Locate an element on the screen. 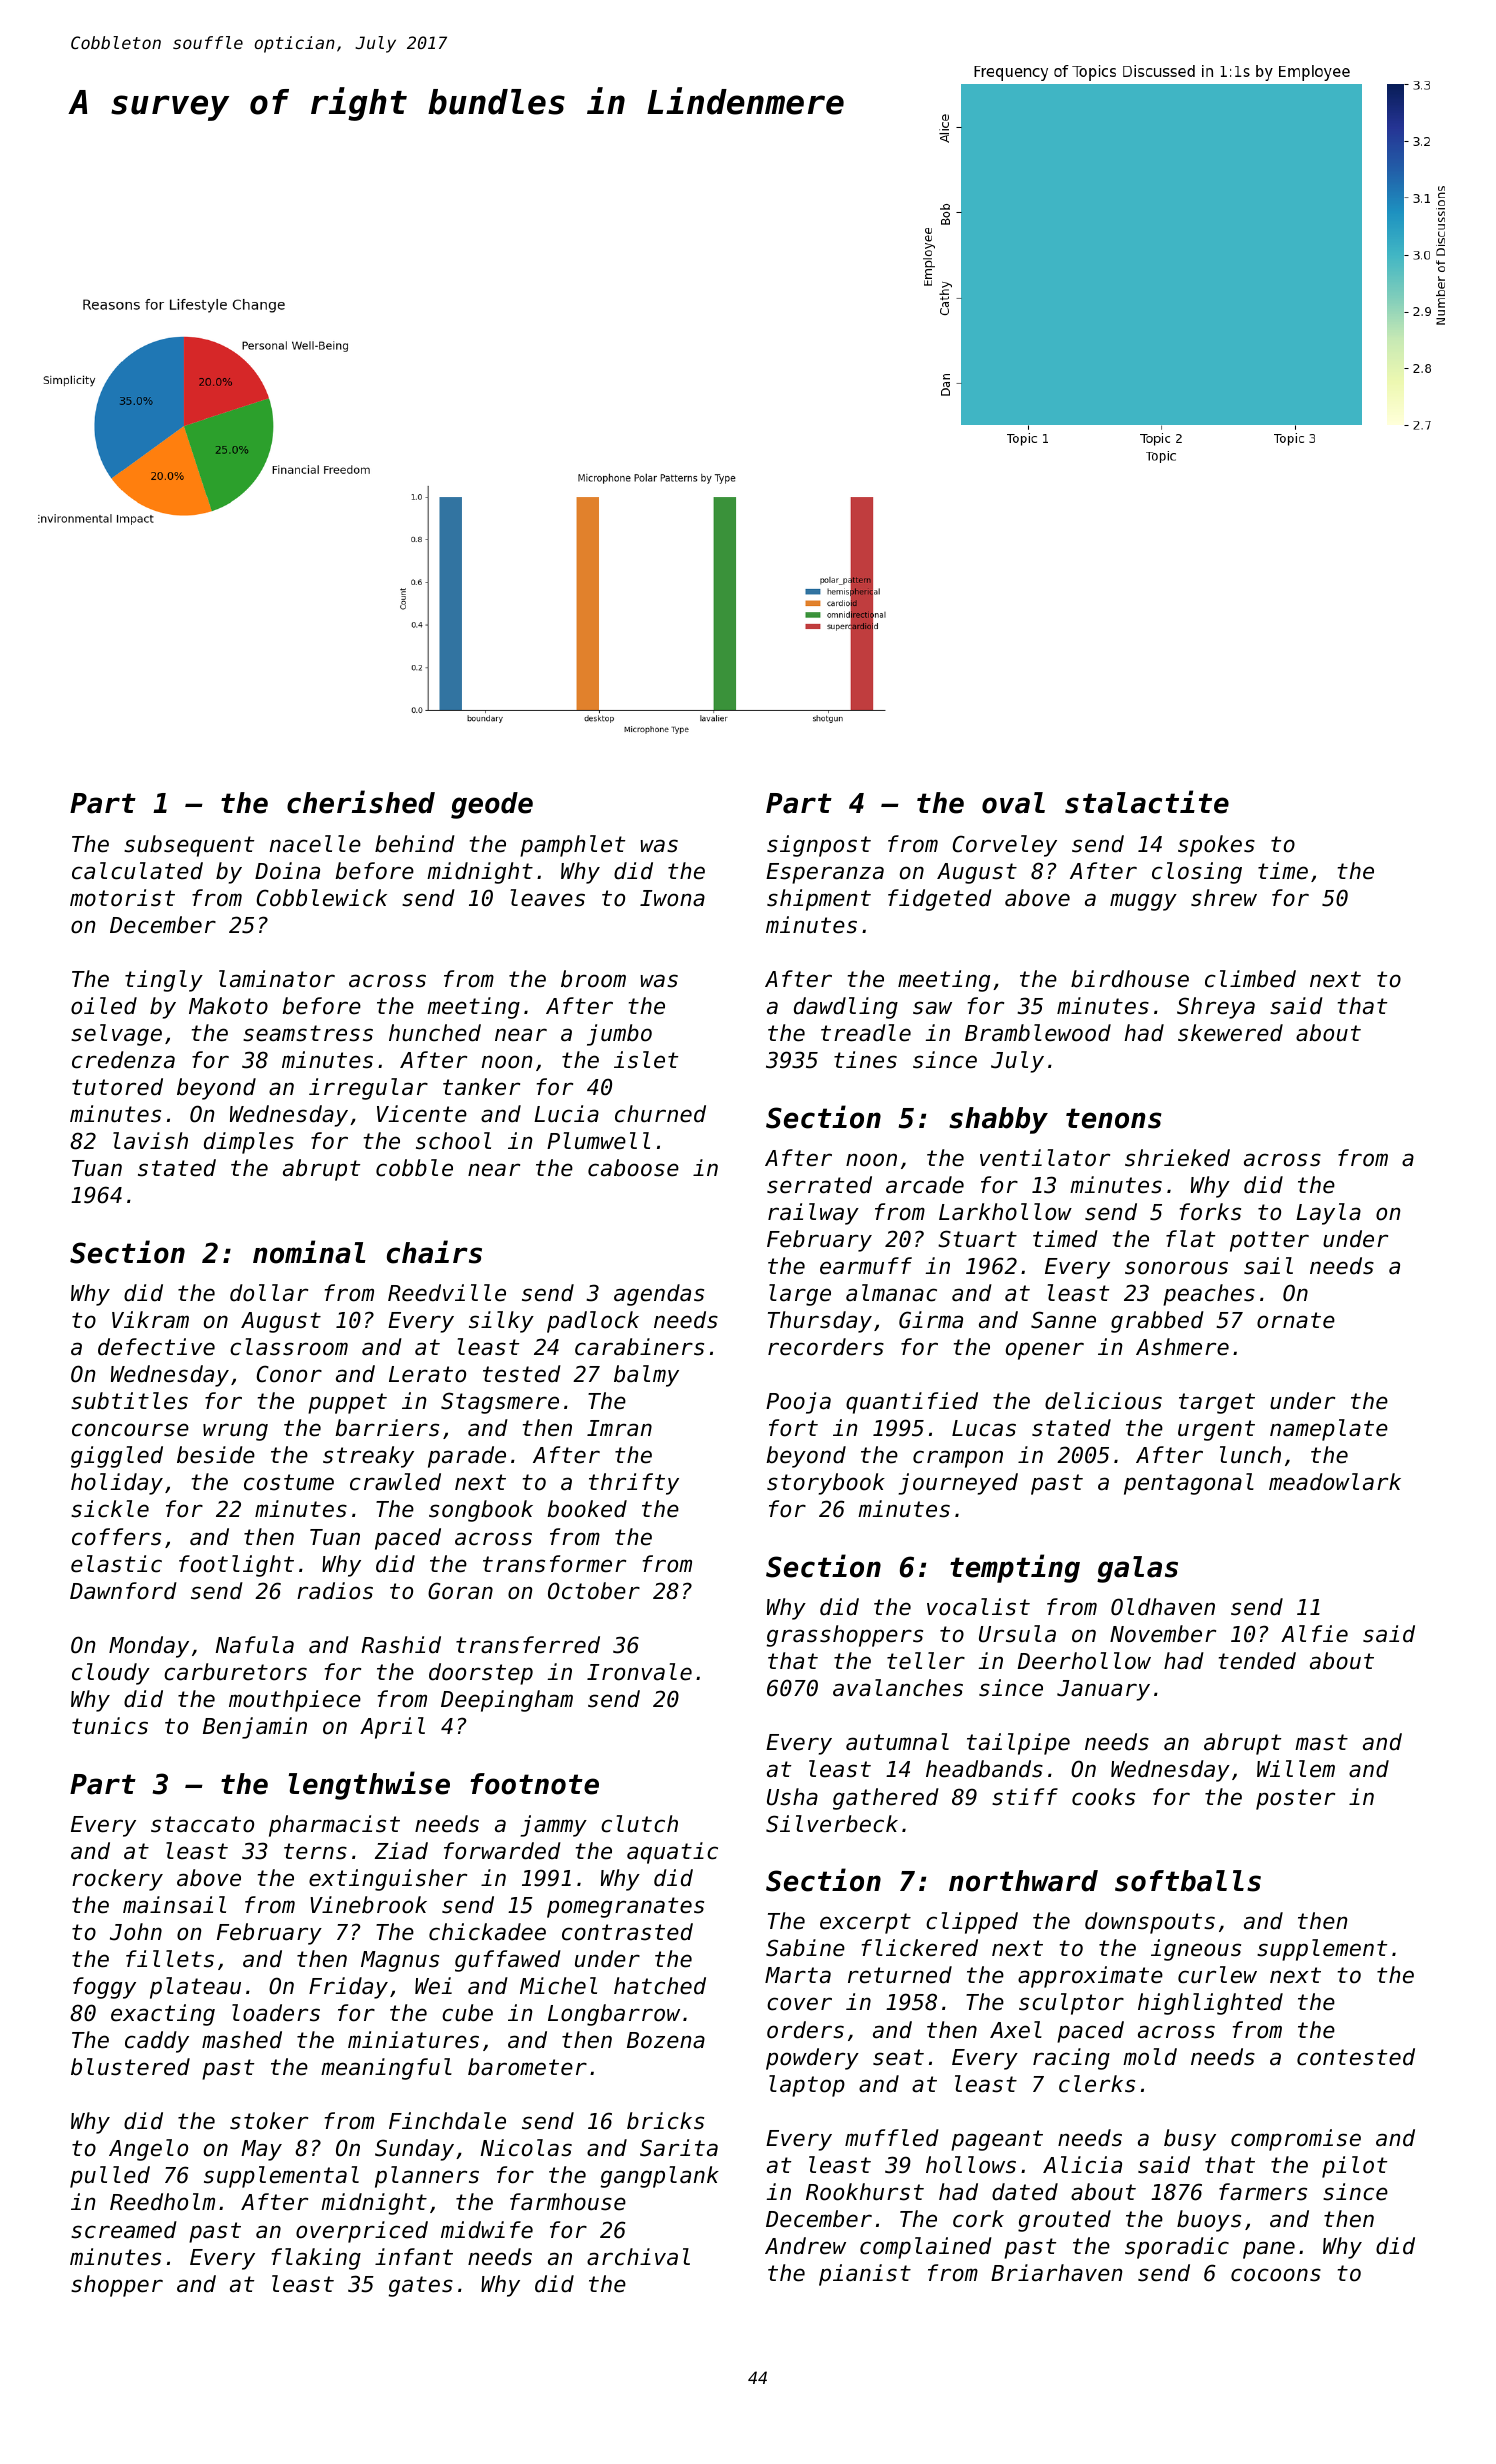 This screenshot has width=1496, height=2464. mold is located at coordinates (1150, 2057).
